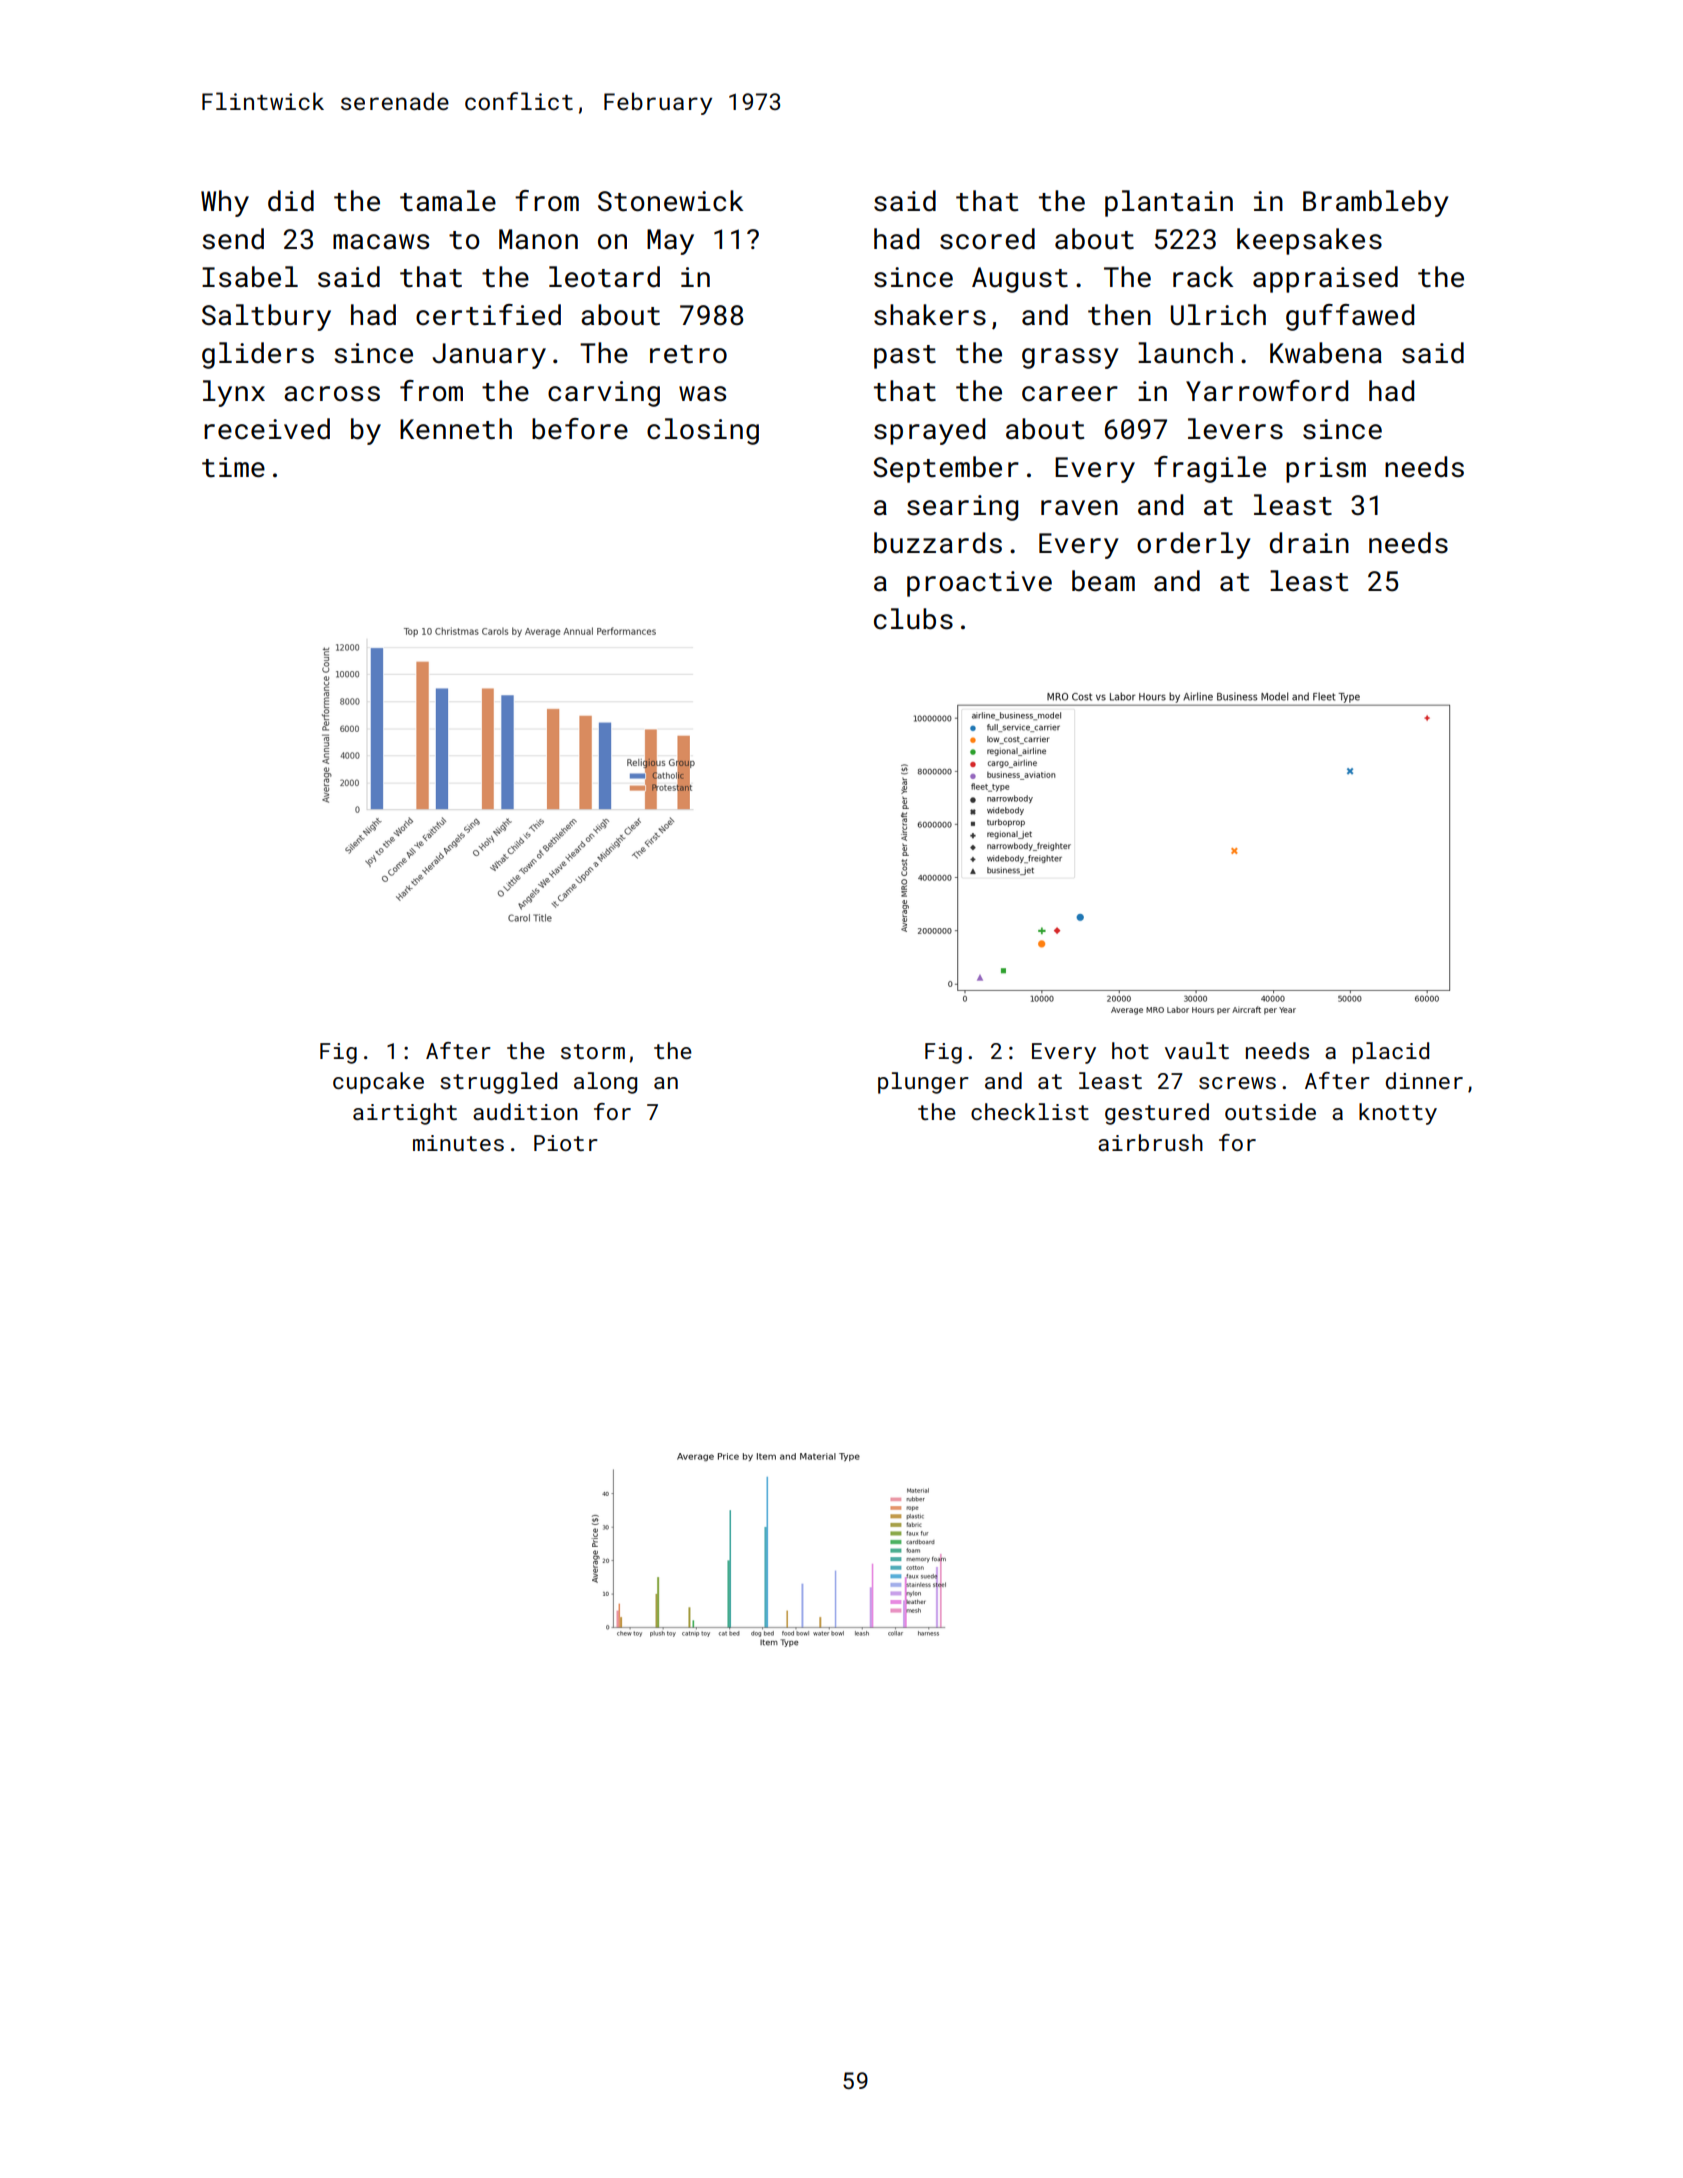 This screenshot has height=2178, width=1683. Describe the element at coordinates (566, 1143) in the screenshot. I see `Piotr` at that location.
